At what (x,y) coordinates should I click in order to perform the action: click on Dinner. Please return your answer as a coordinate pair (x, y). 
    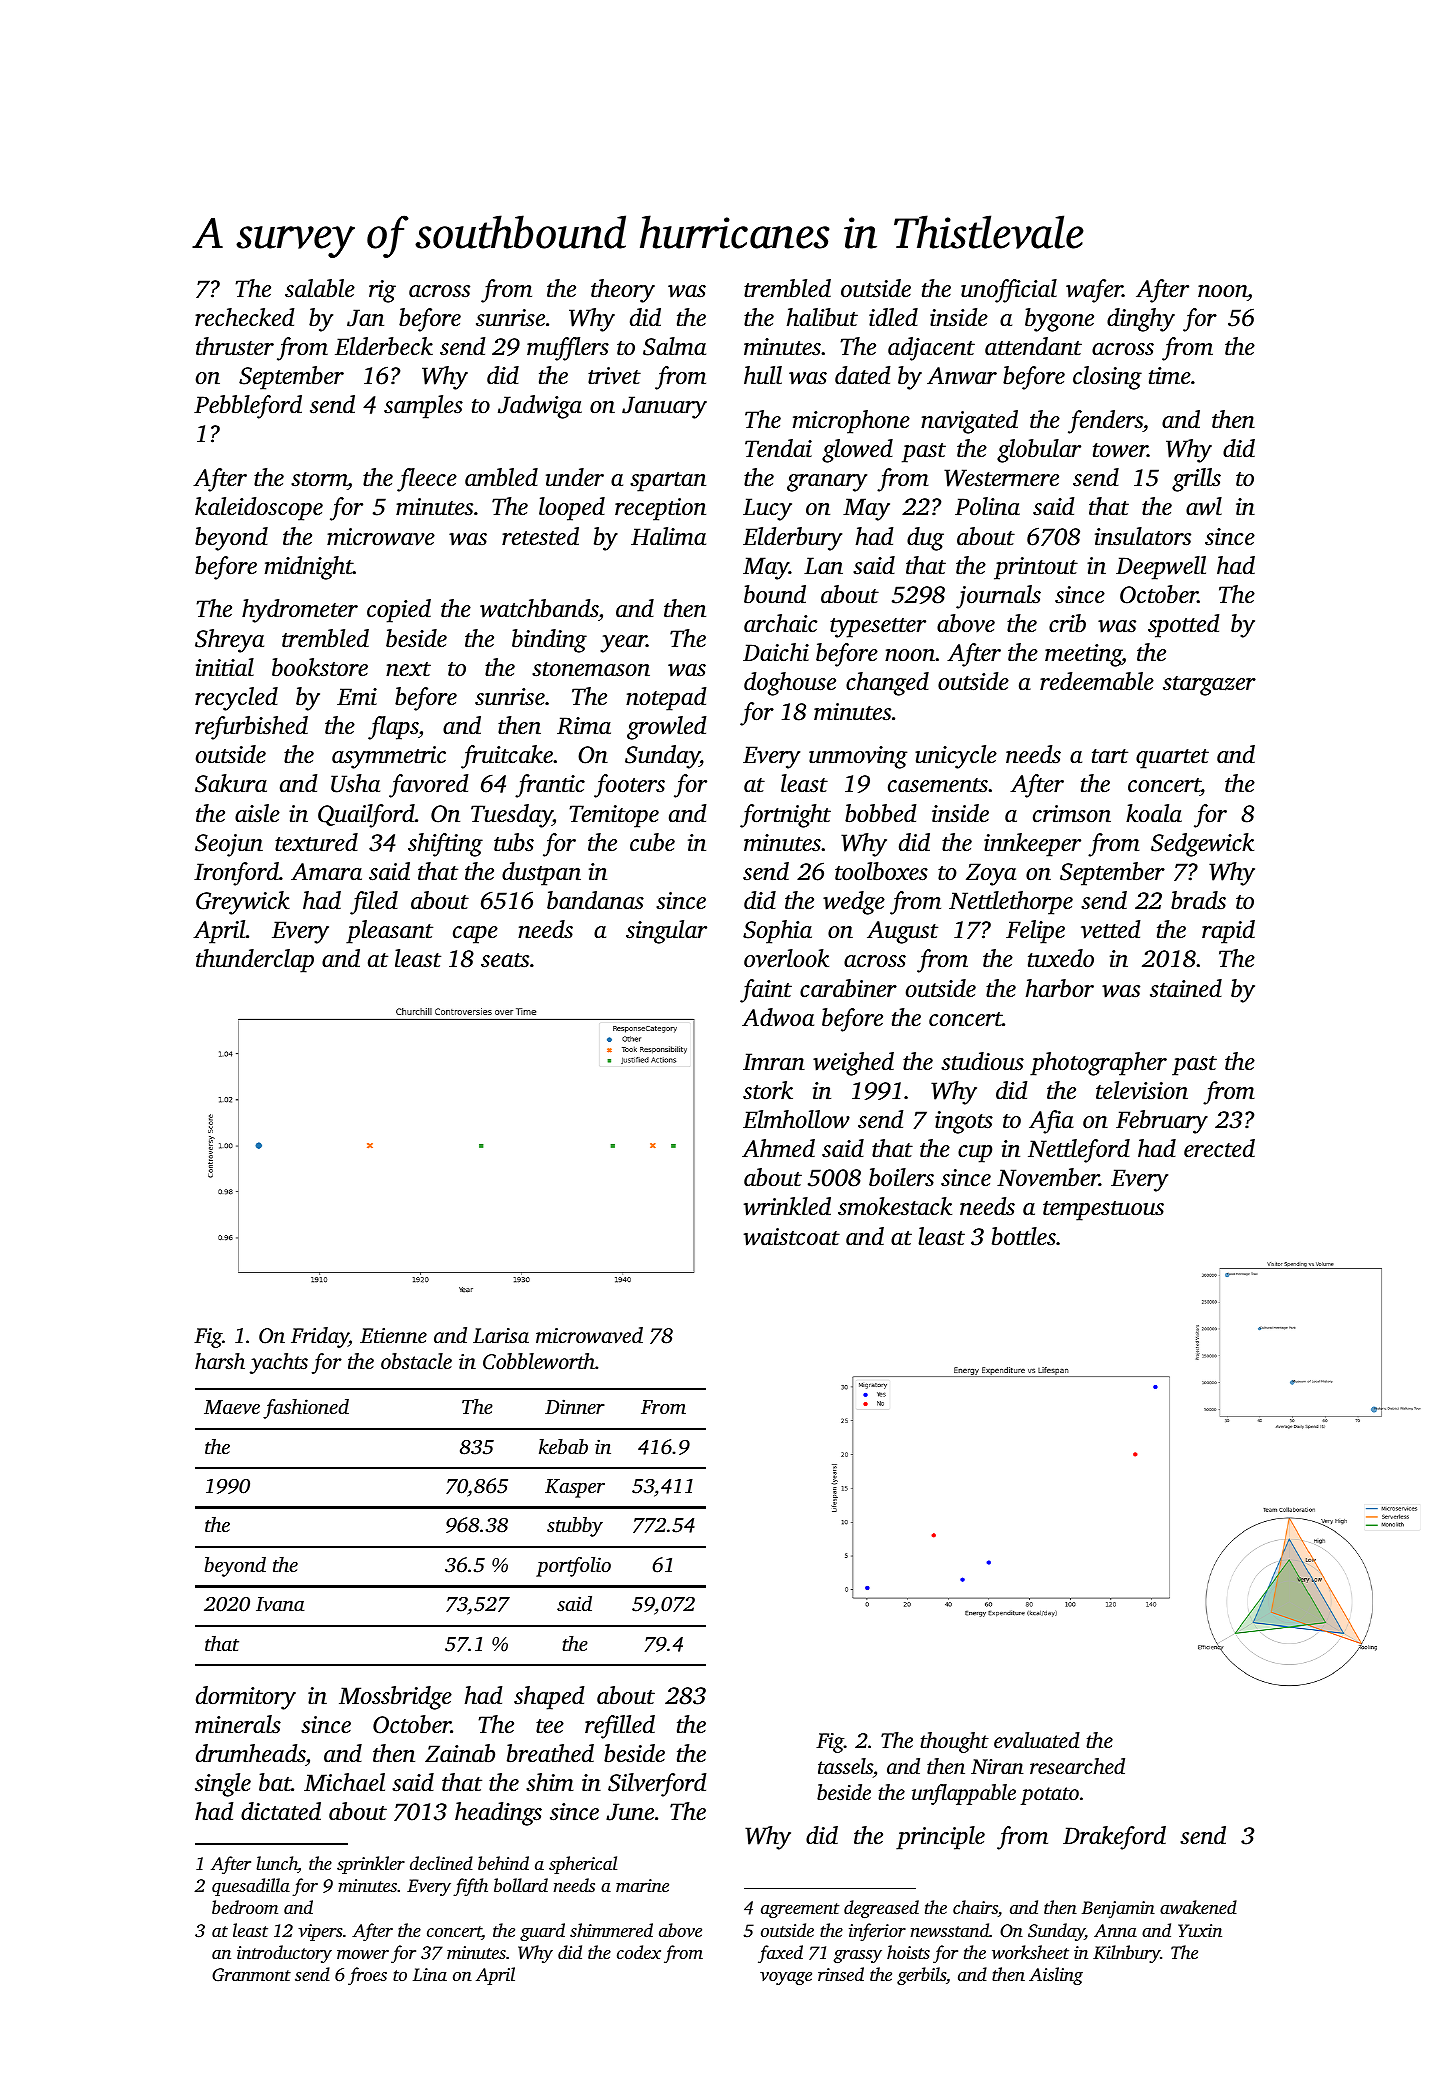
    Looking at the image, I should click on (575, 1406).
